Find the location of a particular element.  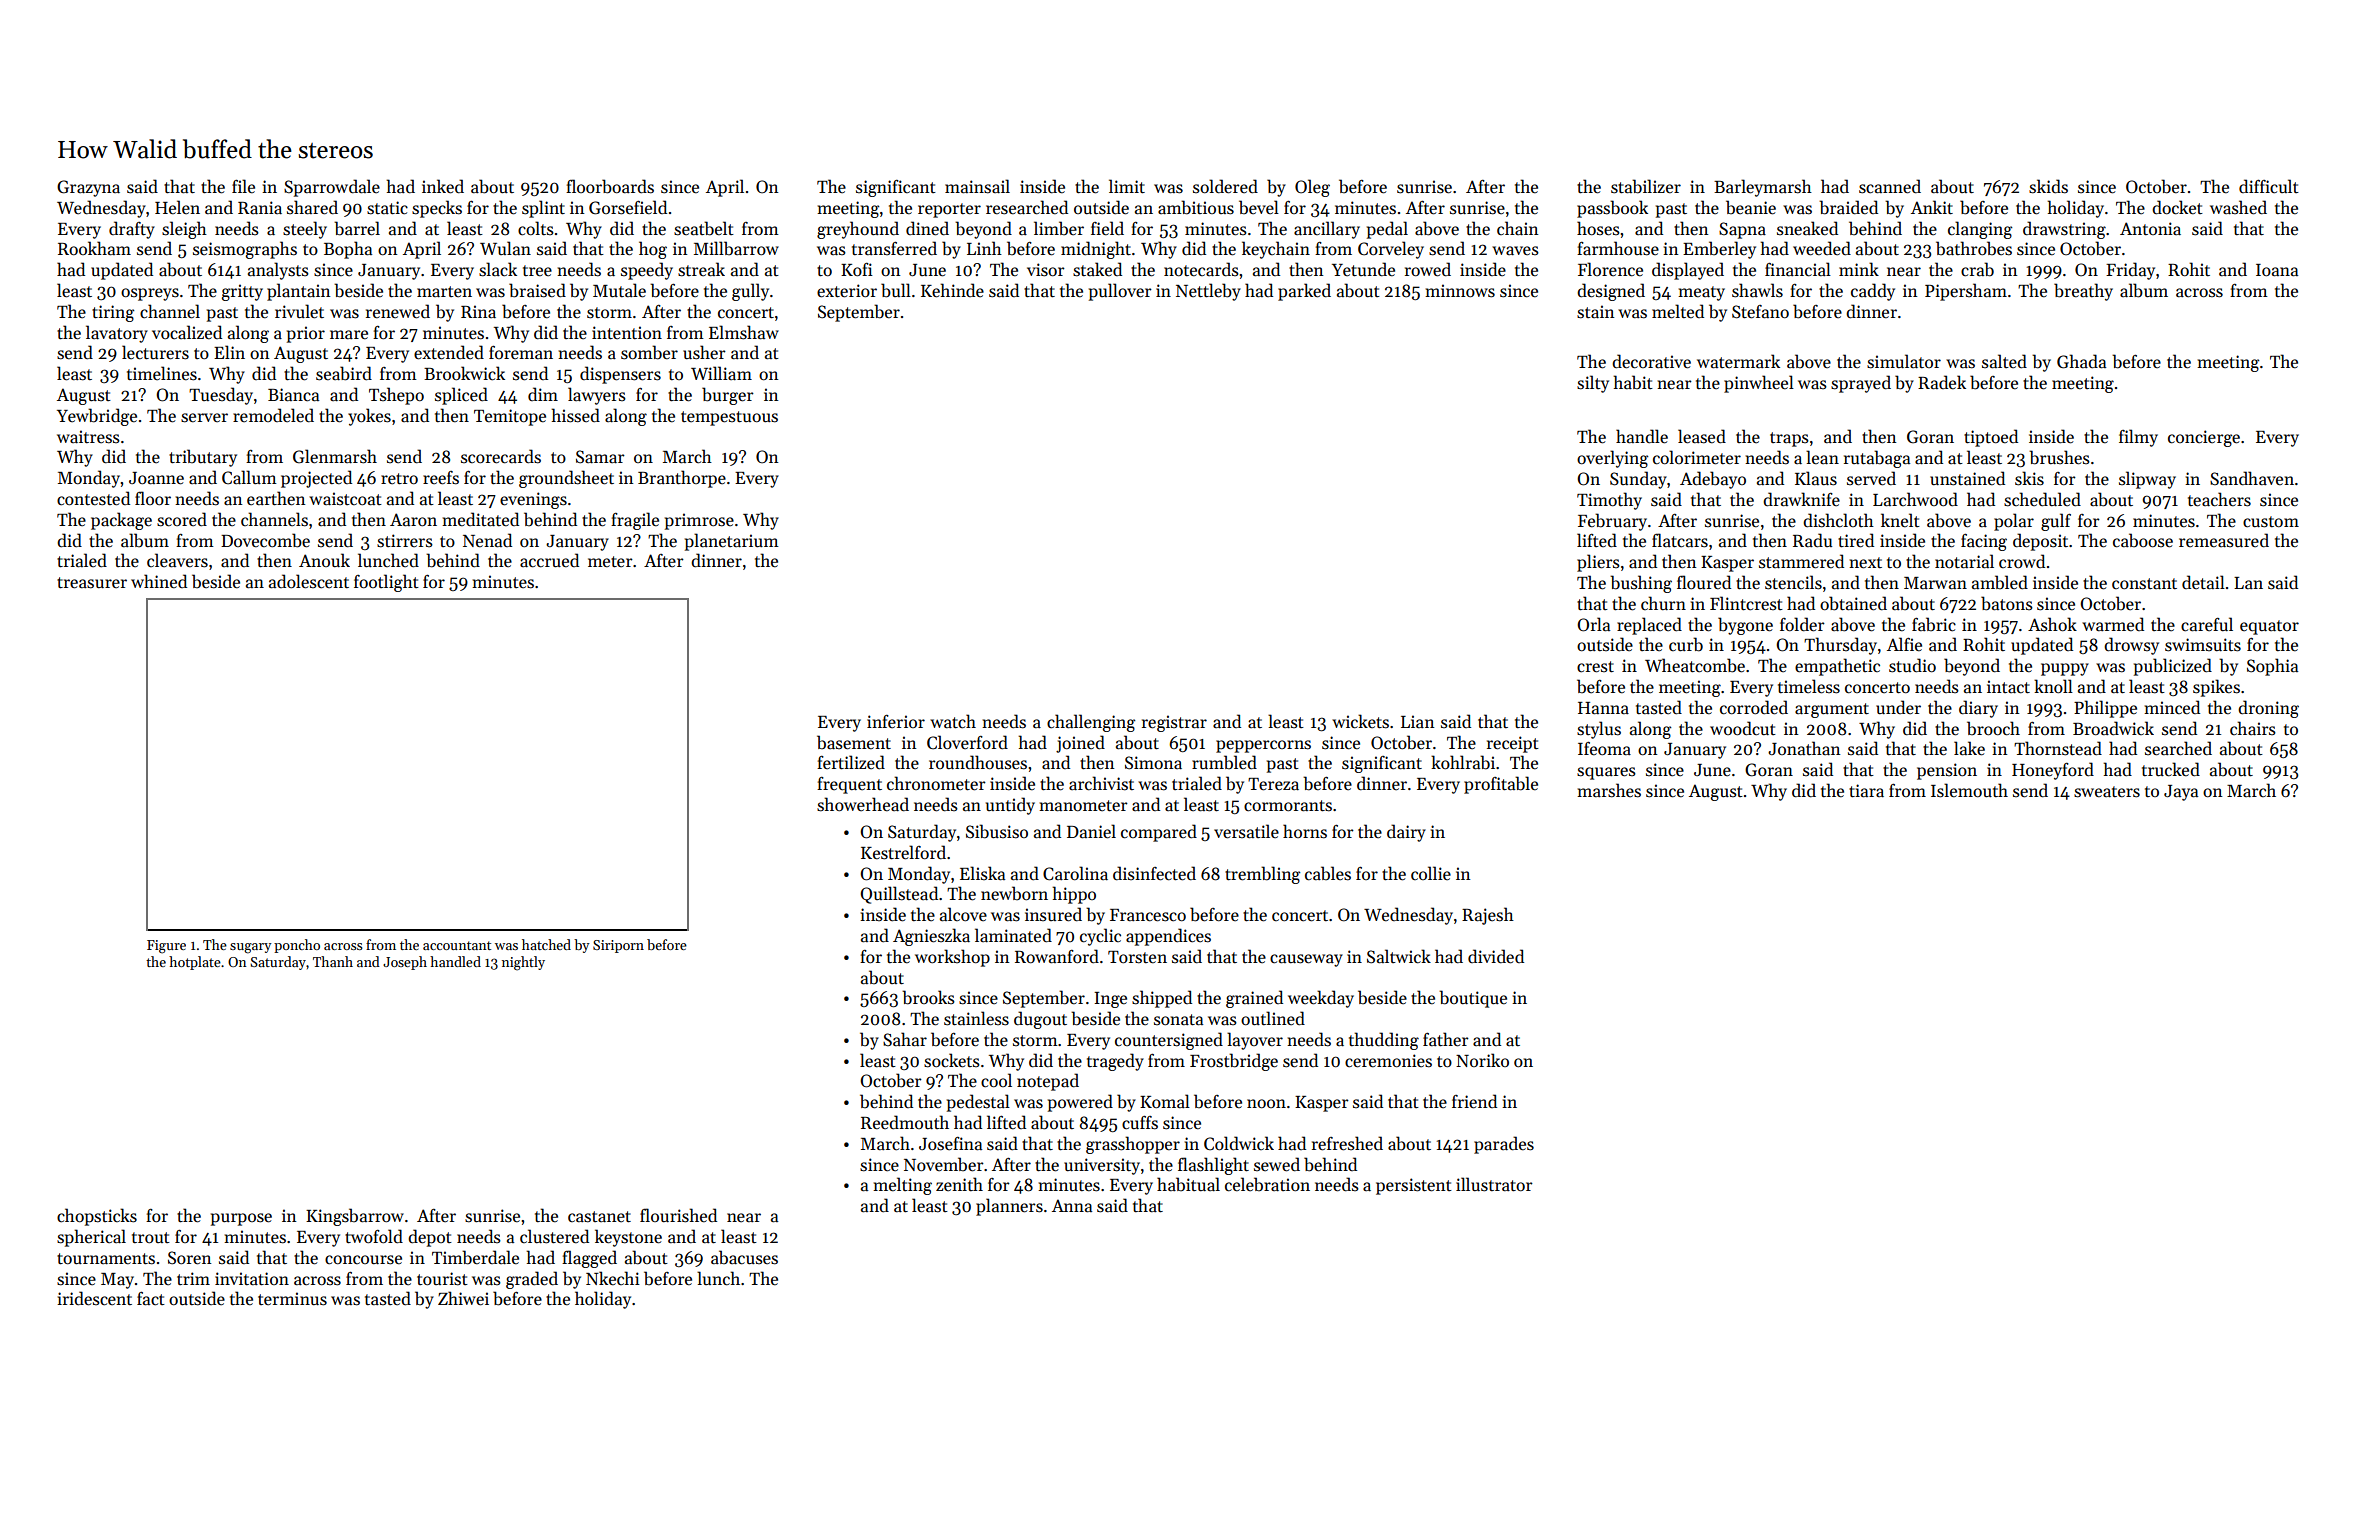

Ioana is located at coordinates (2277, 270).
